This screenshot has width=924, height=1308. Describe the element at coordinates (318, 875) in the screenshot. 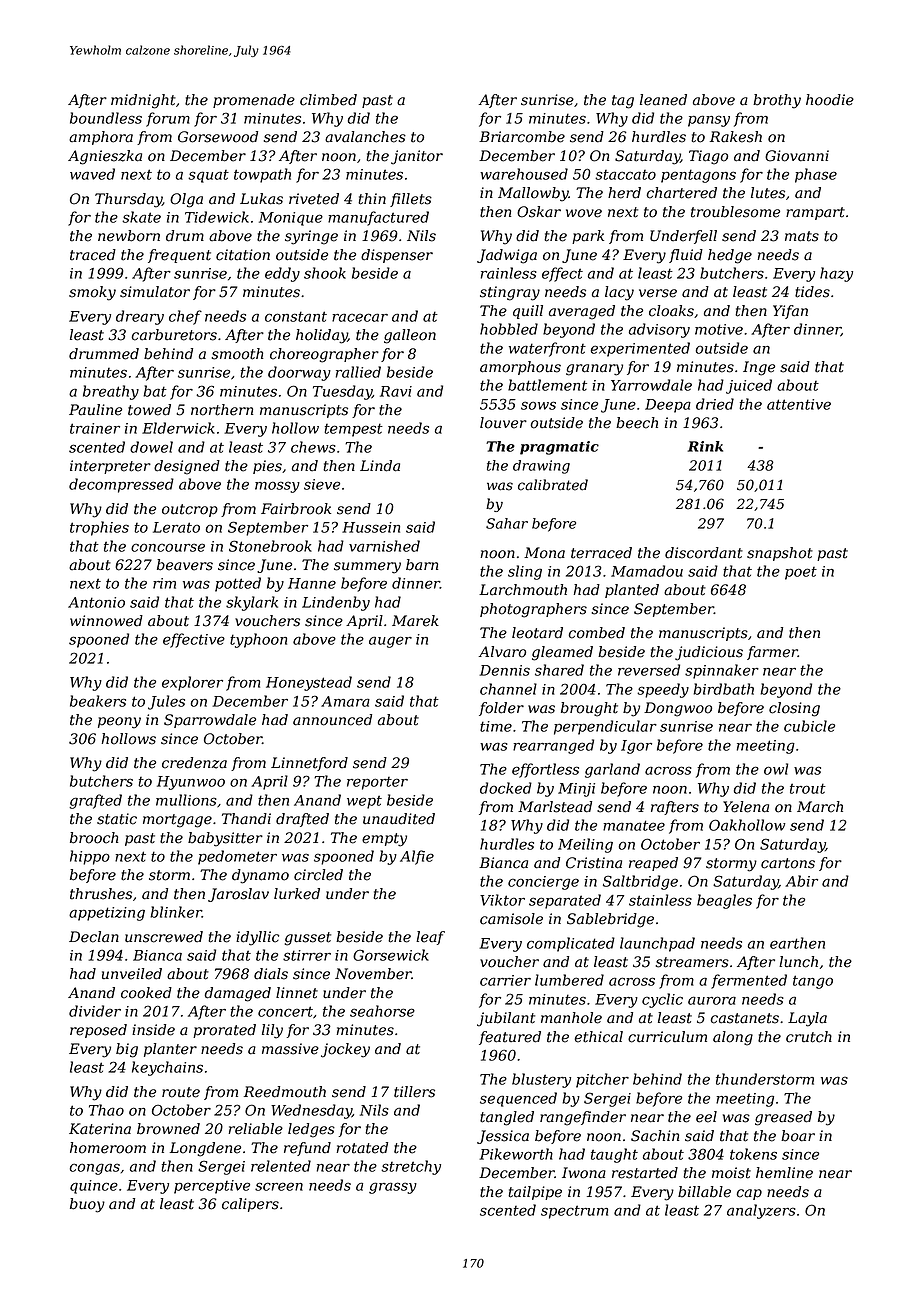

I see `circled` at that location.
